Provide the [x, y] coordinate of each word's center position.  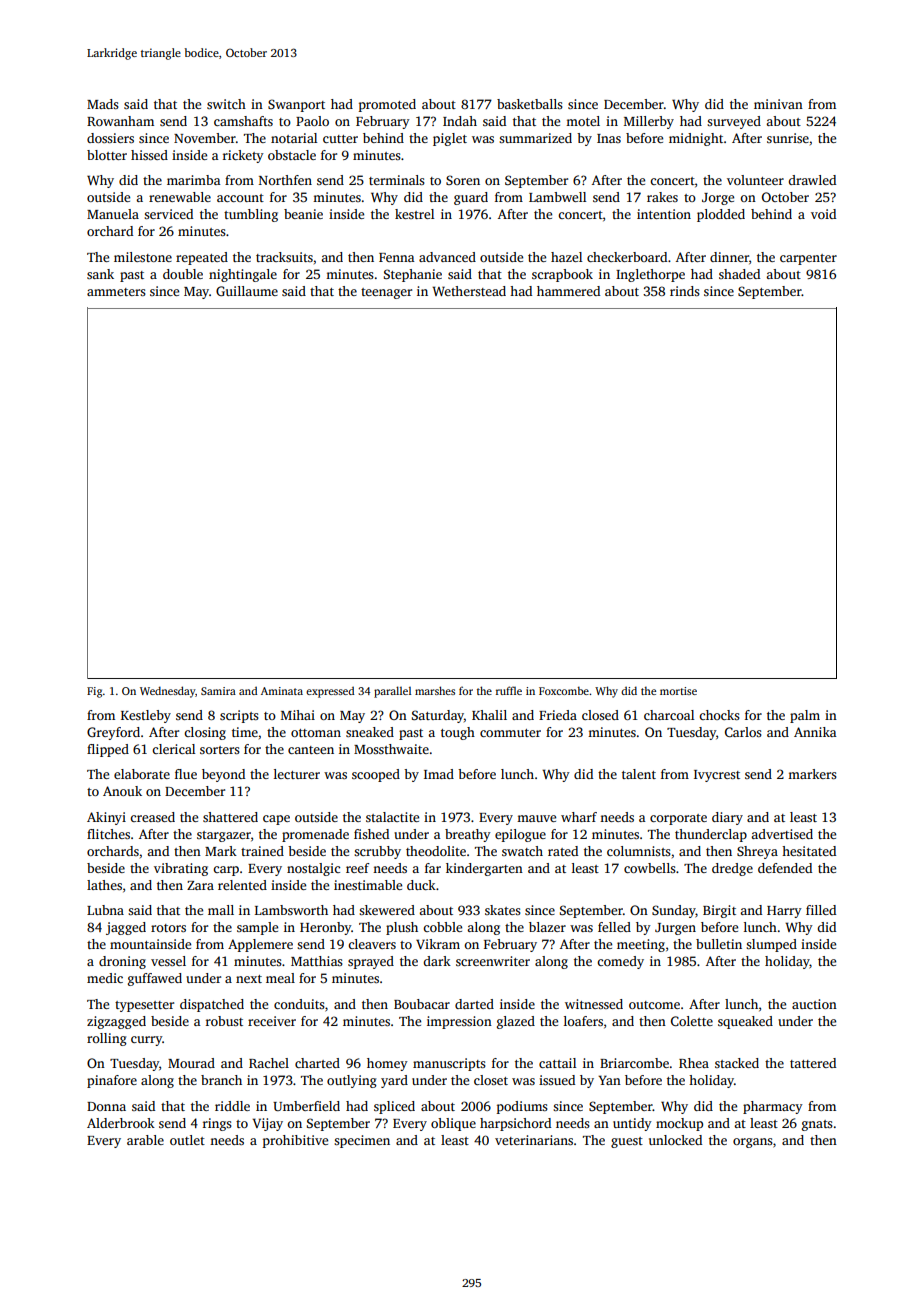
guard [471, 198]
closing [205, 733]
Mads [103, 104]
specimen [362, 1141]
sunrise [788, 138]
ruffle [509, 690]
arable [145, 1140]
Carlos [743, 732]
